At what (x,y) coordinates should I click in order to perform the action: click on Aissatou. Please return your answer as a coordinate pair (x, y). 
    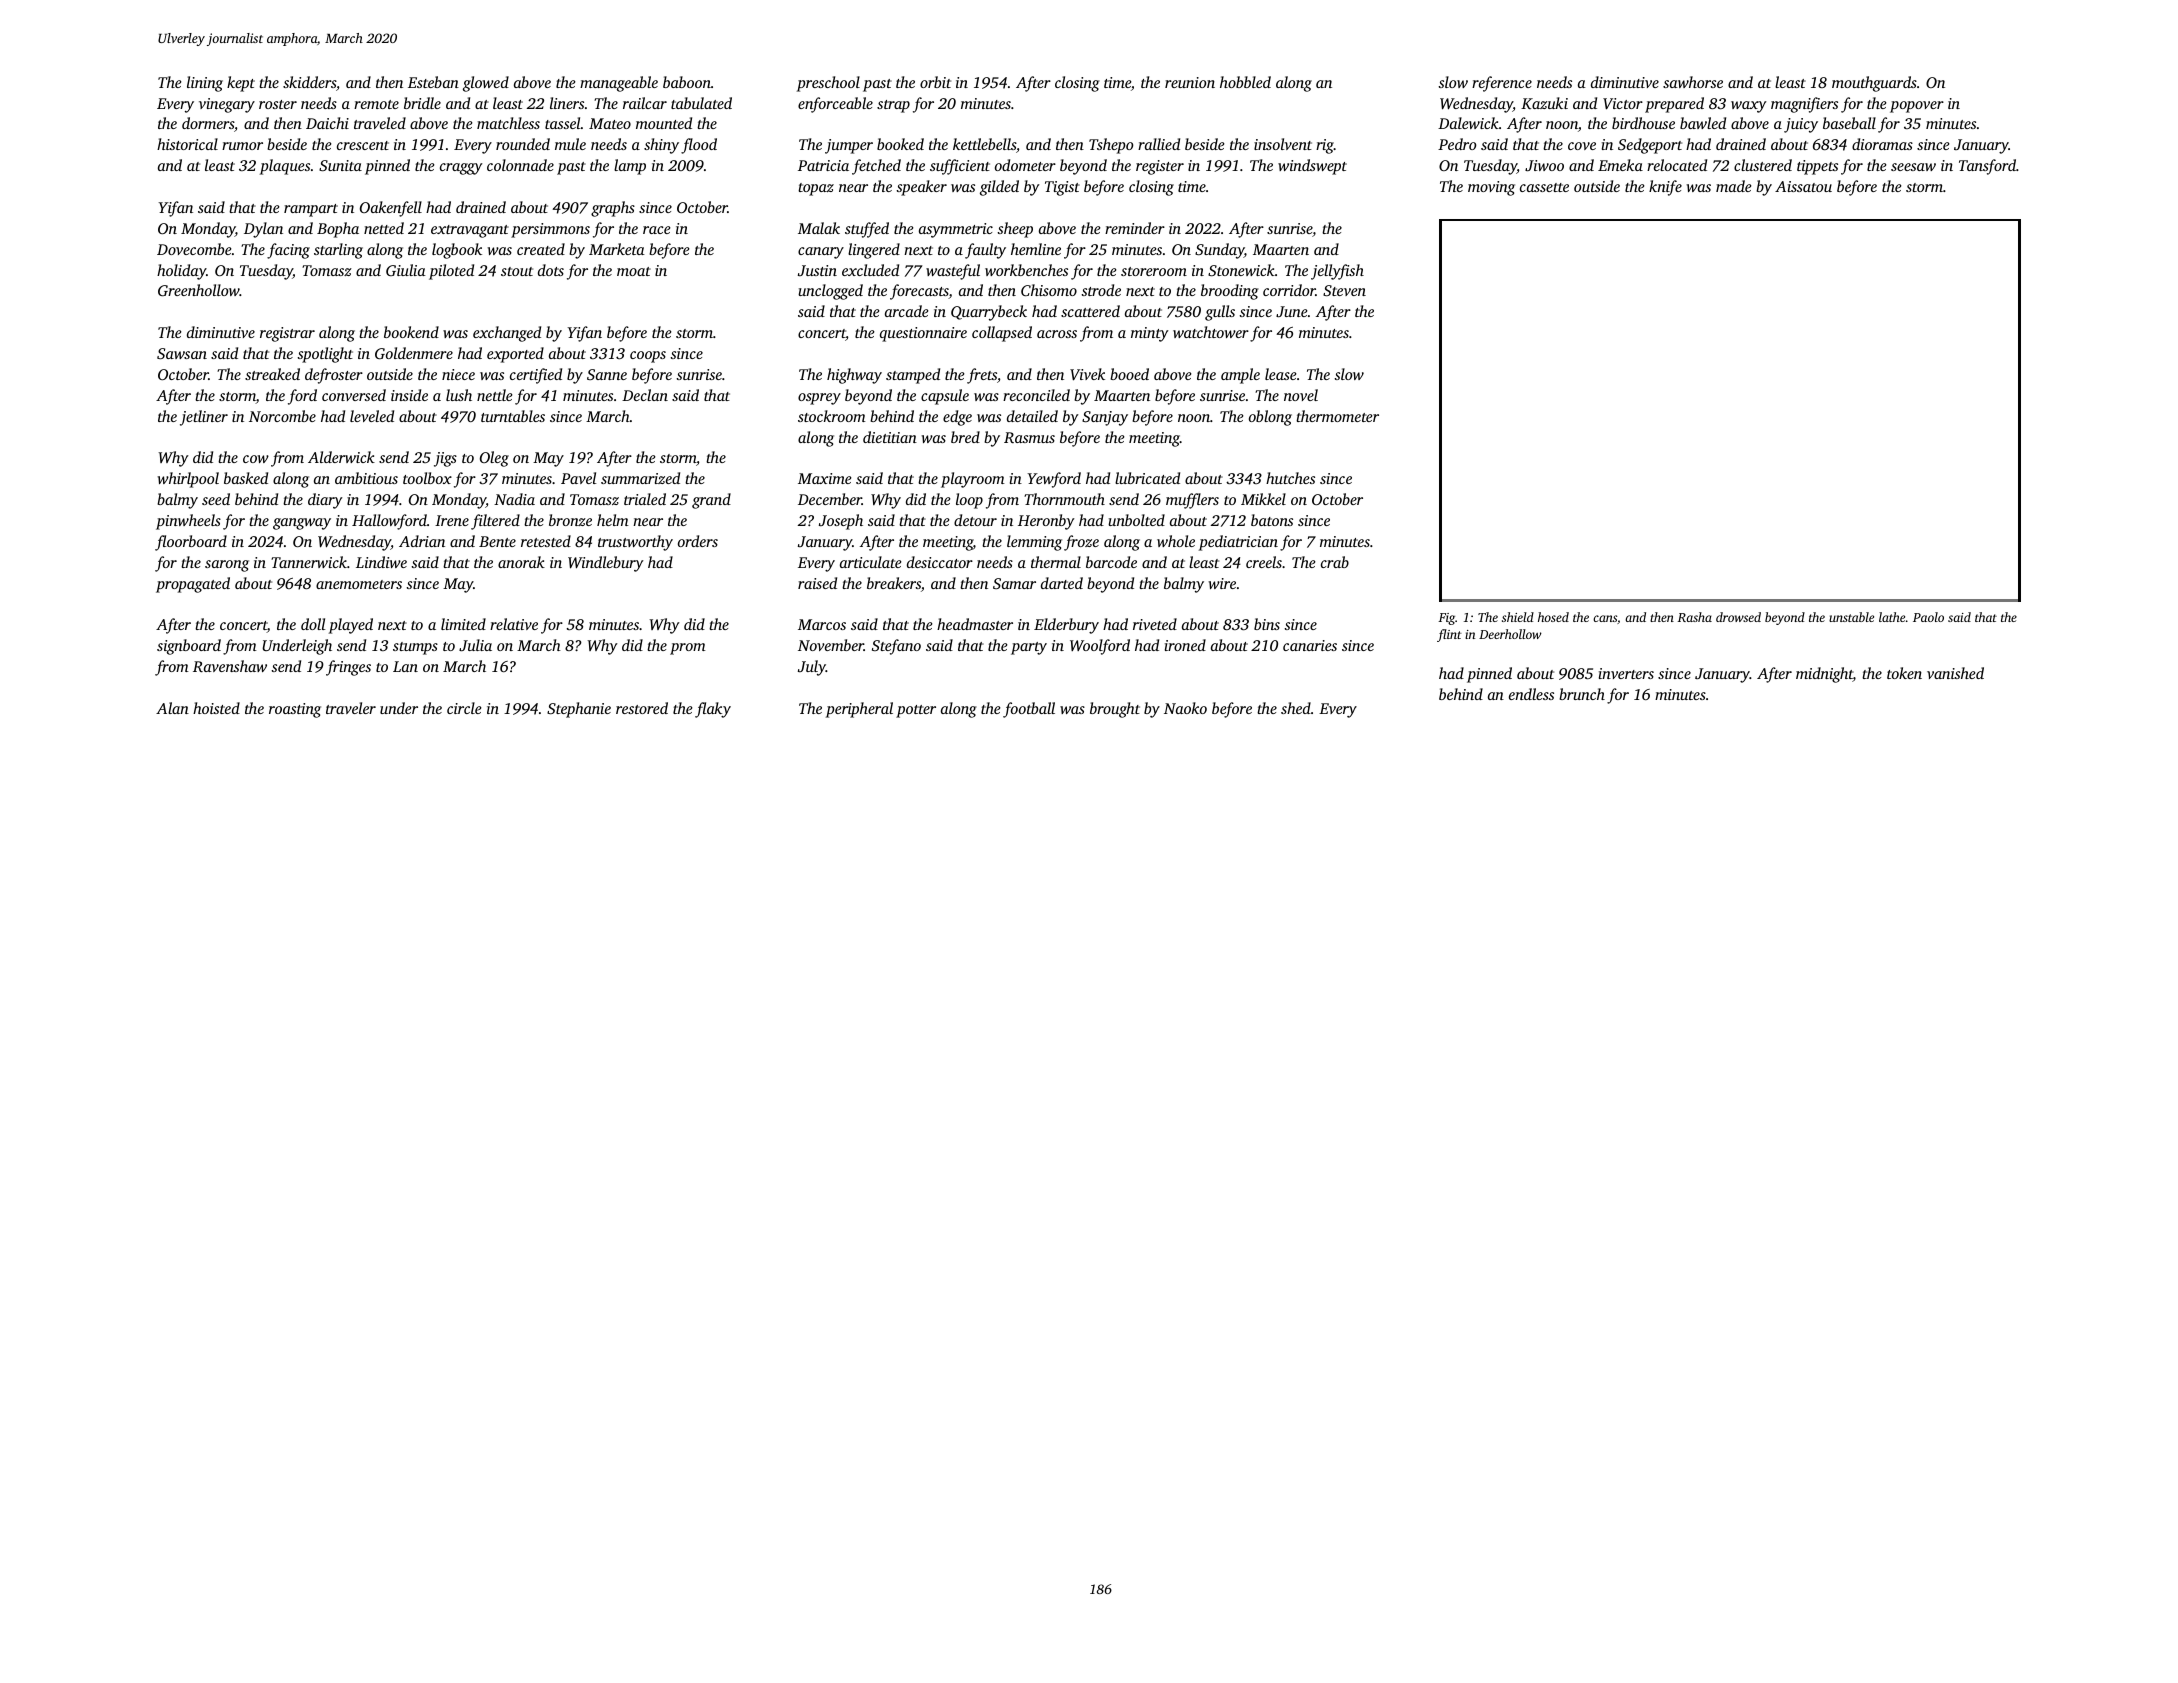
    Looking at the image, I should click on (1803, 186).
